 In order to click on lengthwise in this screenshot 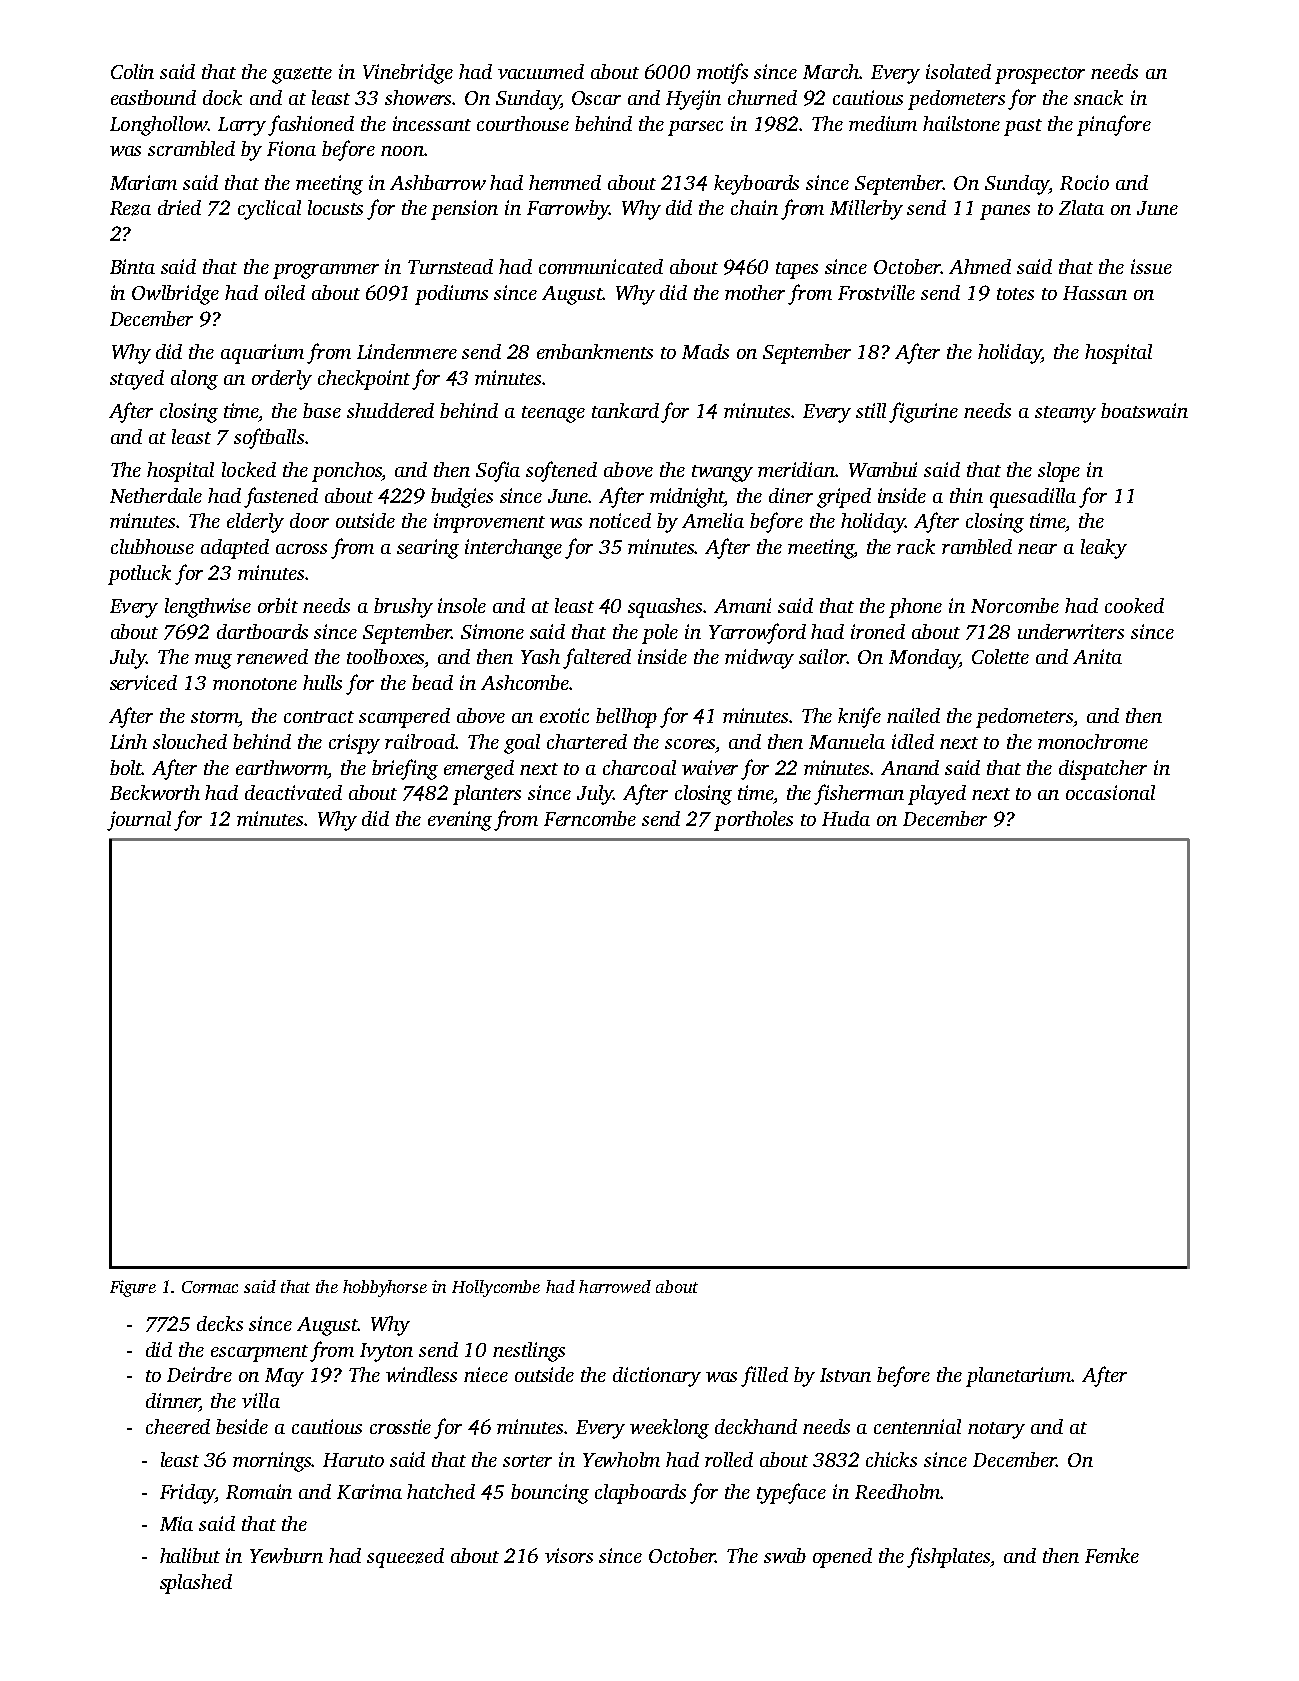, I will do `click(208, 608)`.
